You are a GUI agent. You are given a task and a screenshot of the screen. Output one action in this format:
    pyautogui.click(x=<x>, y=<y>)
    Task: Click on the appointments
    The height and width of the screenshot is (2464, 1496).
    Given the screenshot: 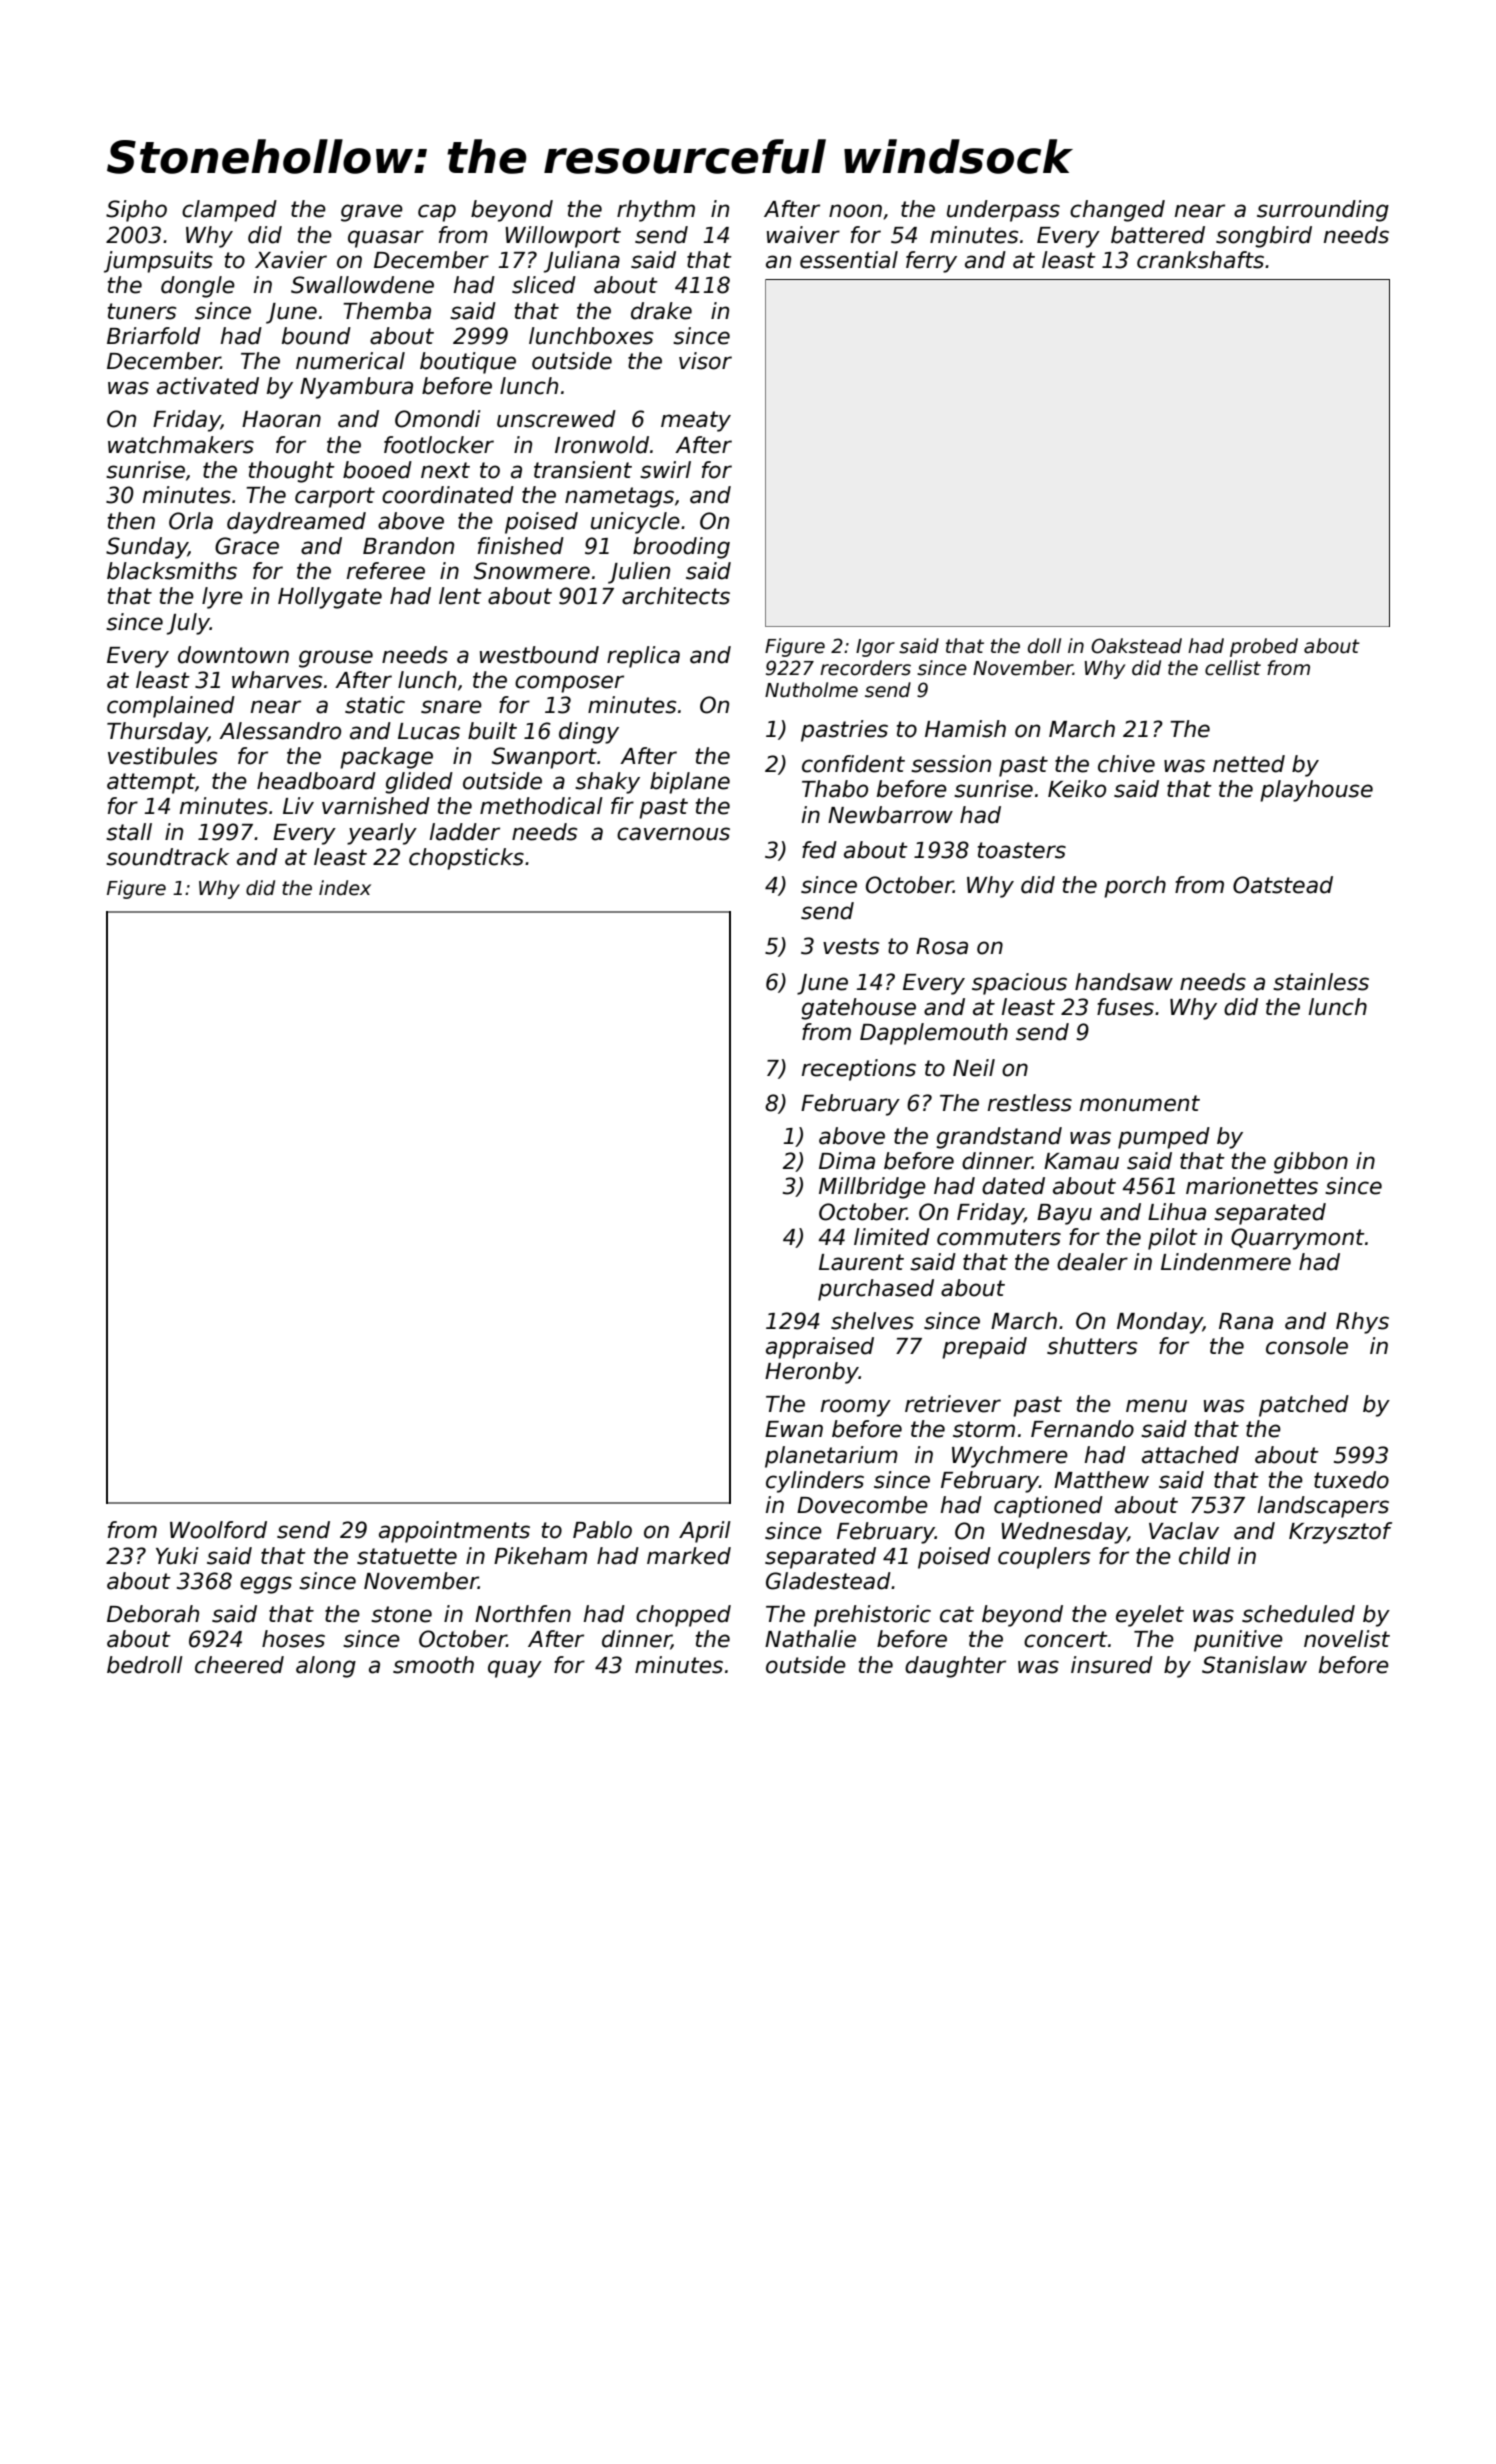 What is the action you would take?
    pyautogui.click(x=454, y=1532)
